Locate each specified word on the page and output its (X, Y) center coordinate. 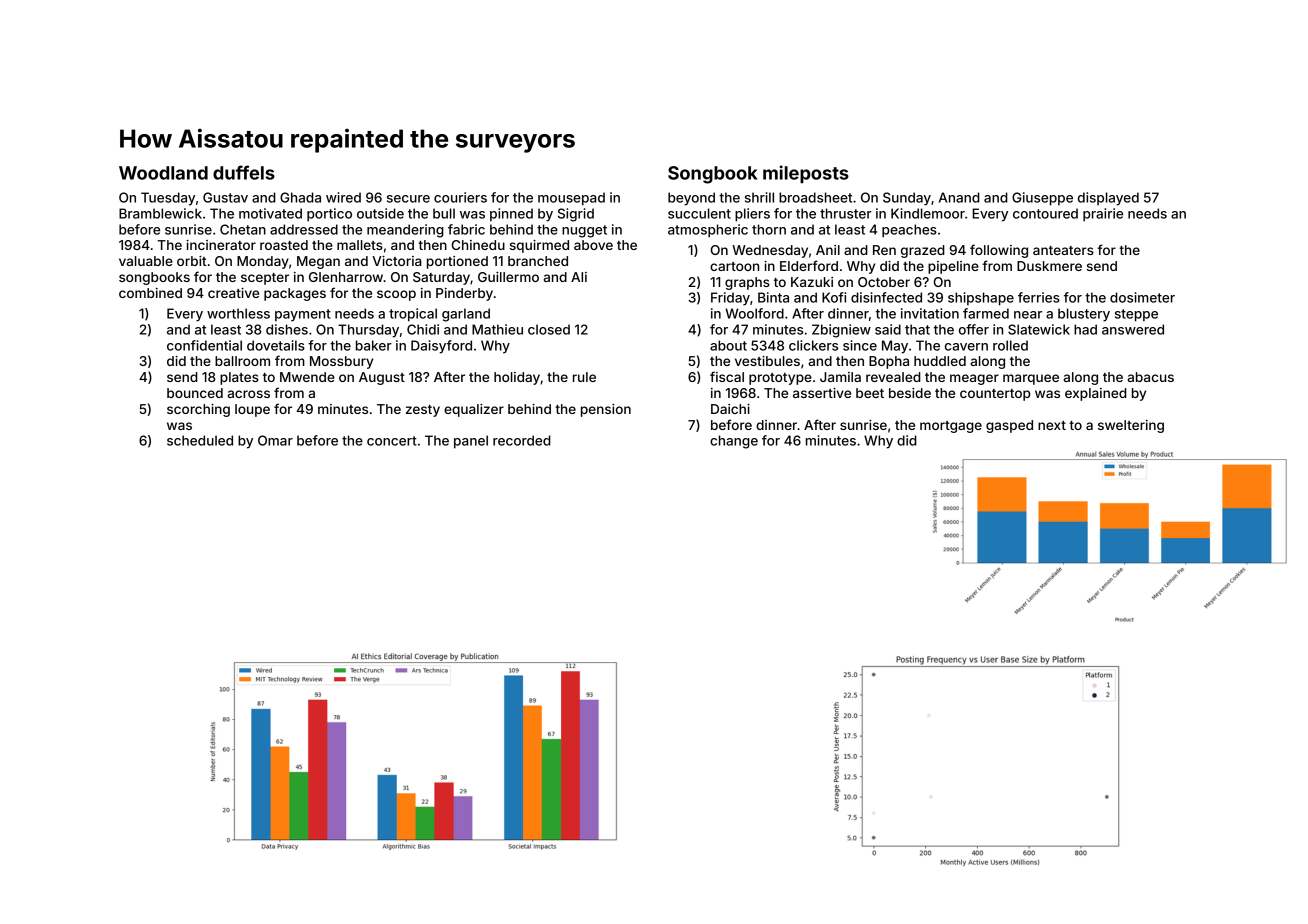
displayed (1108, 199)
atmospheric (708, 231)
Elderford (809, 265)
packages (295, 294)
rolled (1010, 345)
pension (606, 410)
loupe (252, 410)
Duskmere (1049, 266)
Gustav (225, 197)
